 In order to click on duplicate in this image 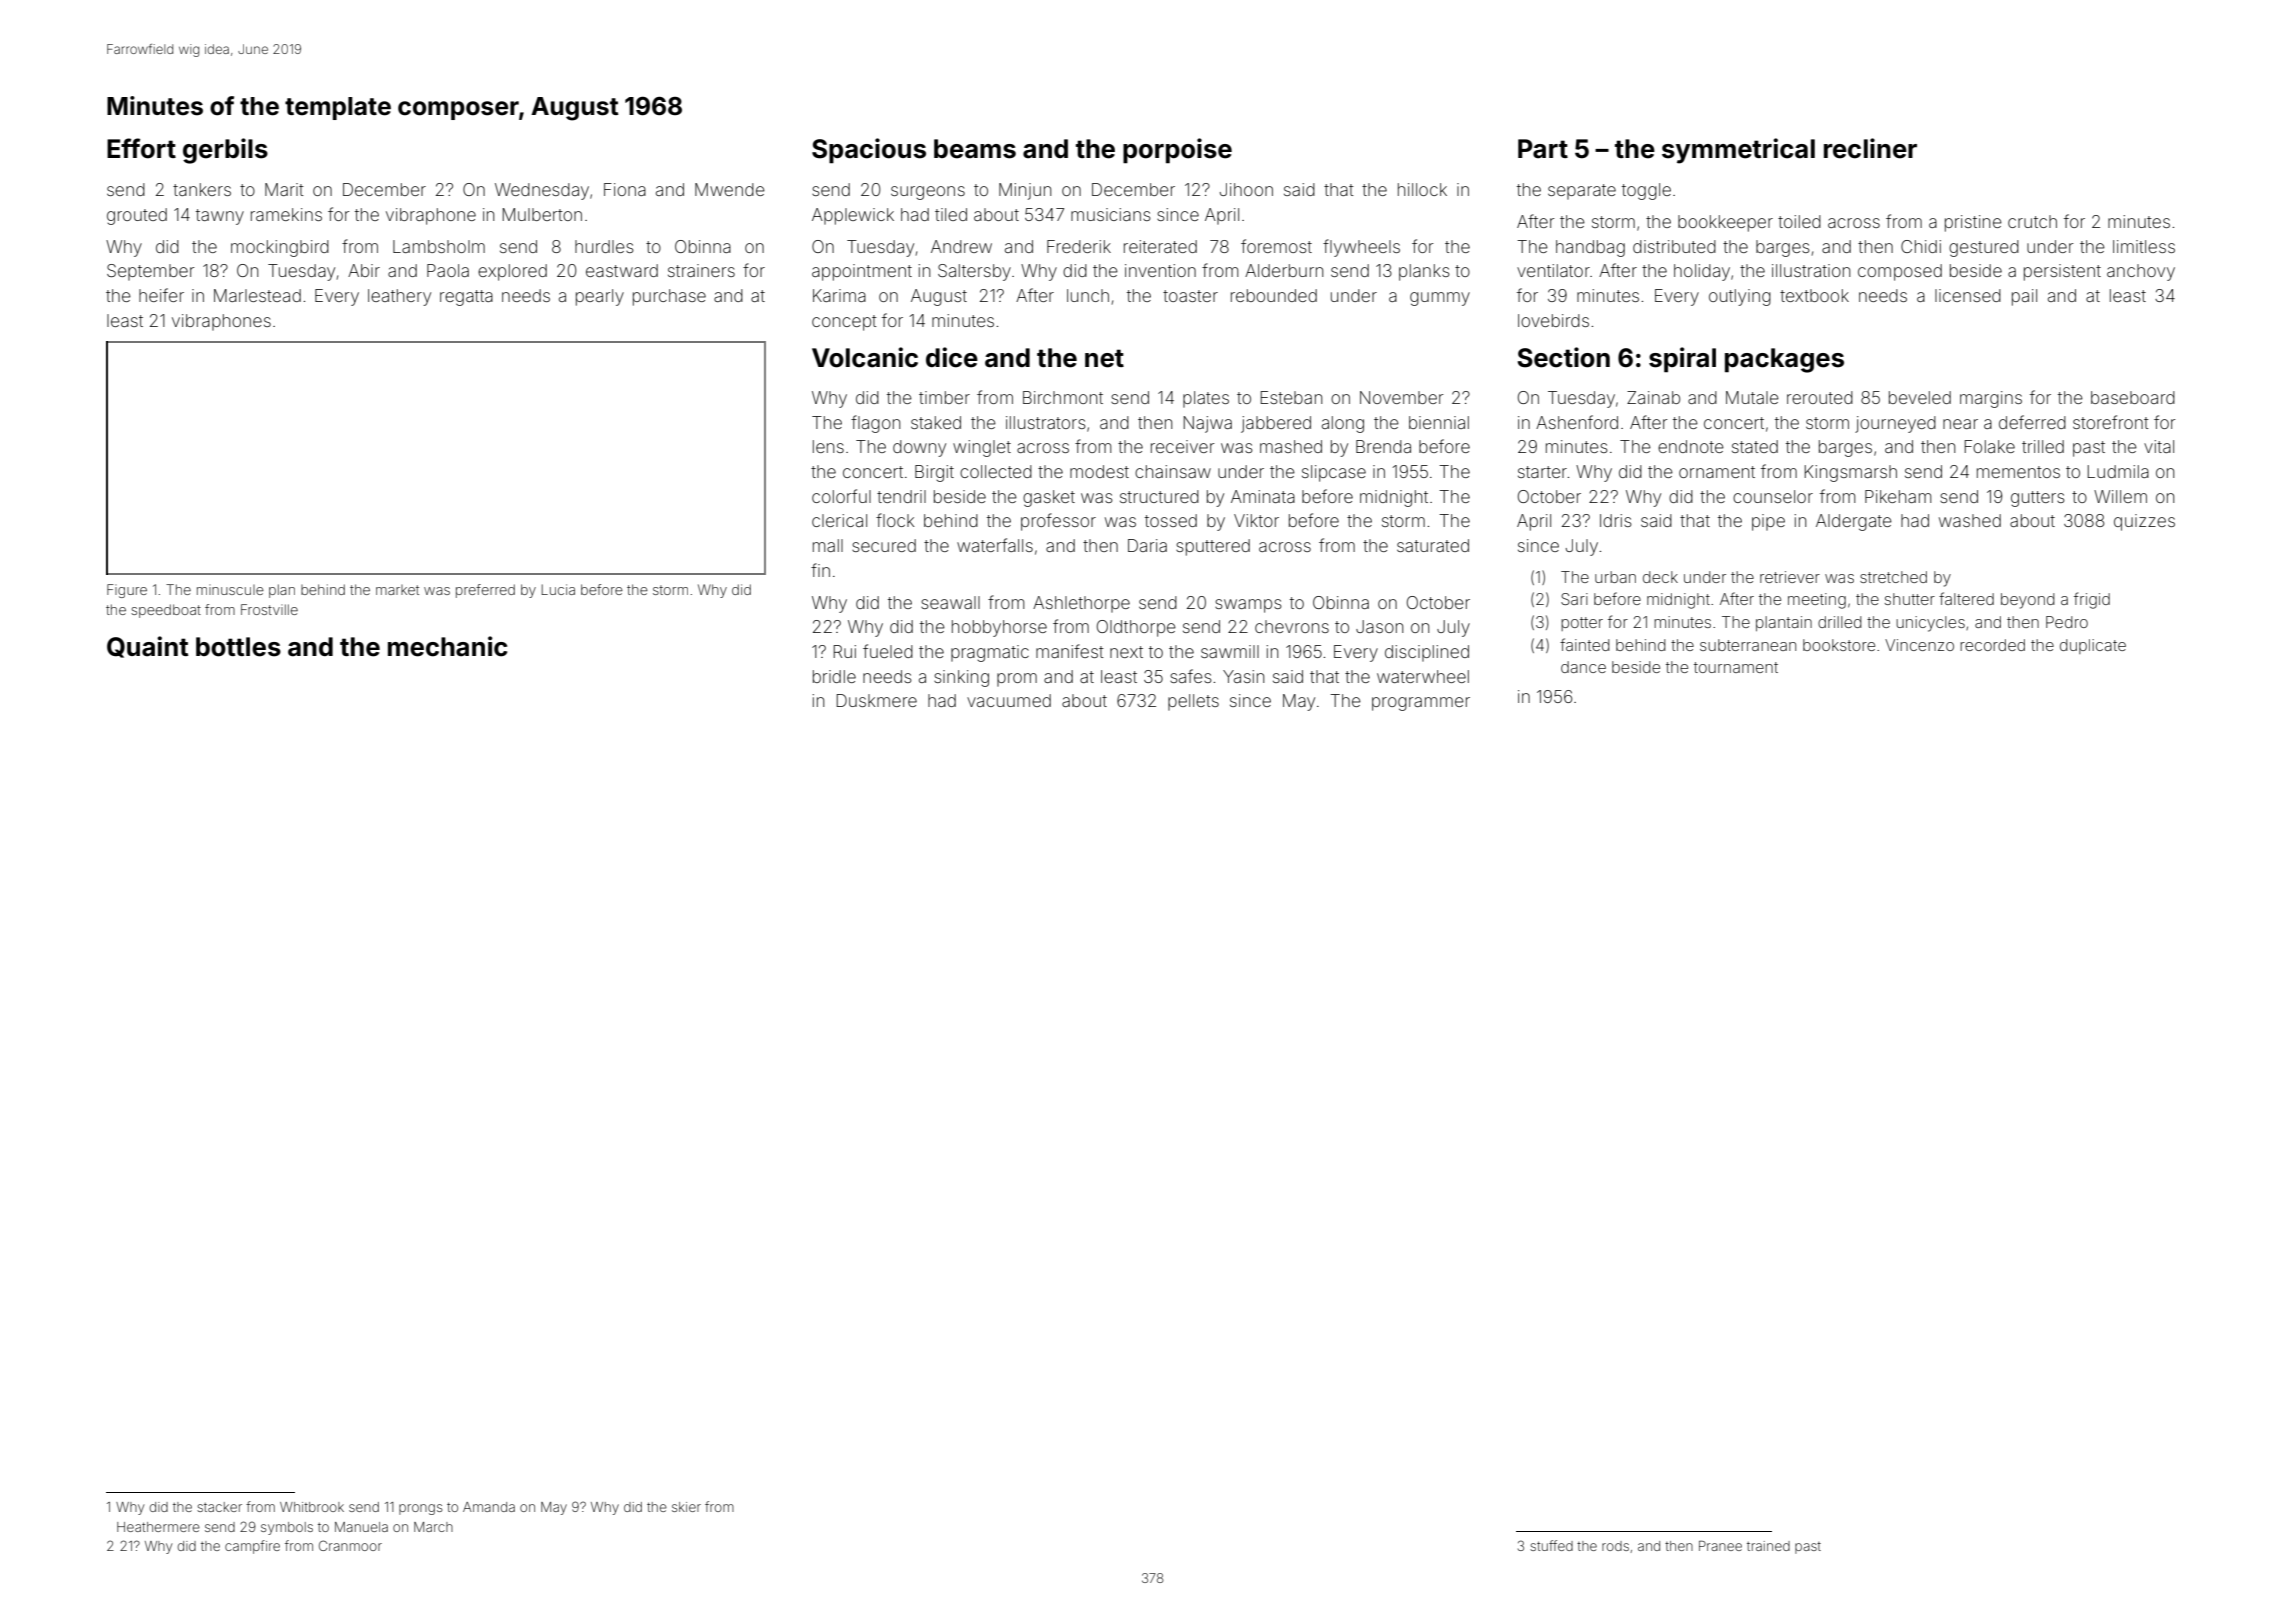, I will do `click(2093, 646)`.
